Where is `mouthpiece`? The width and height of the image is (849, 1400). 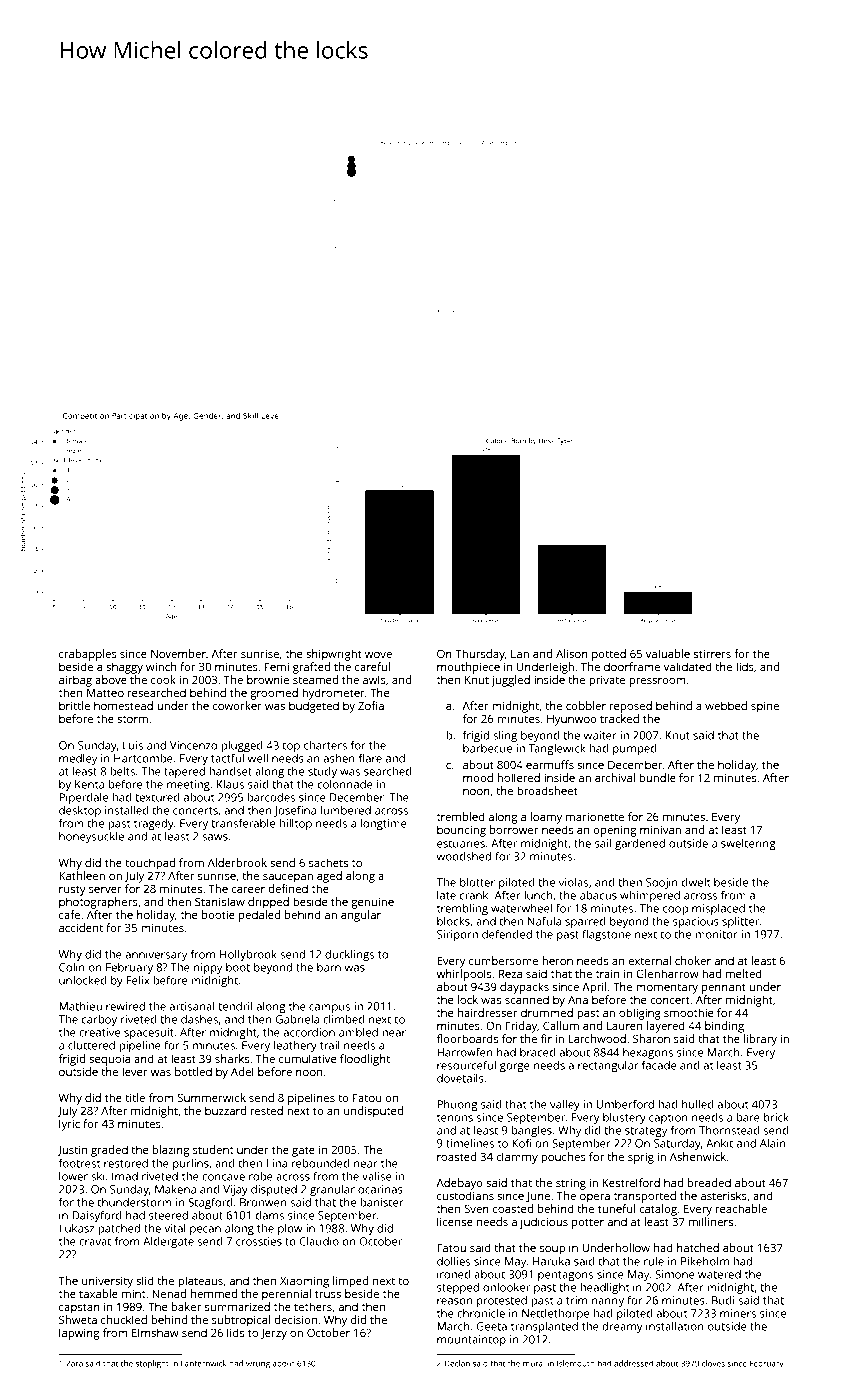 mouthpiece is located at coordinates (468, 668).
